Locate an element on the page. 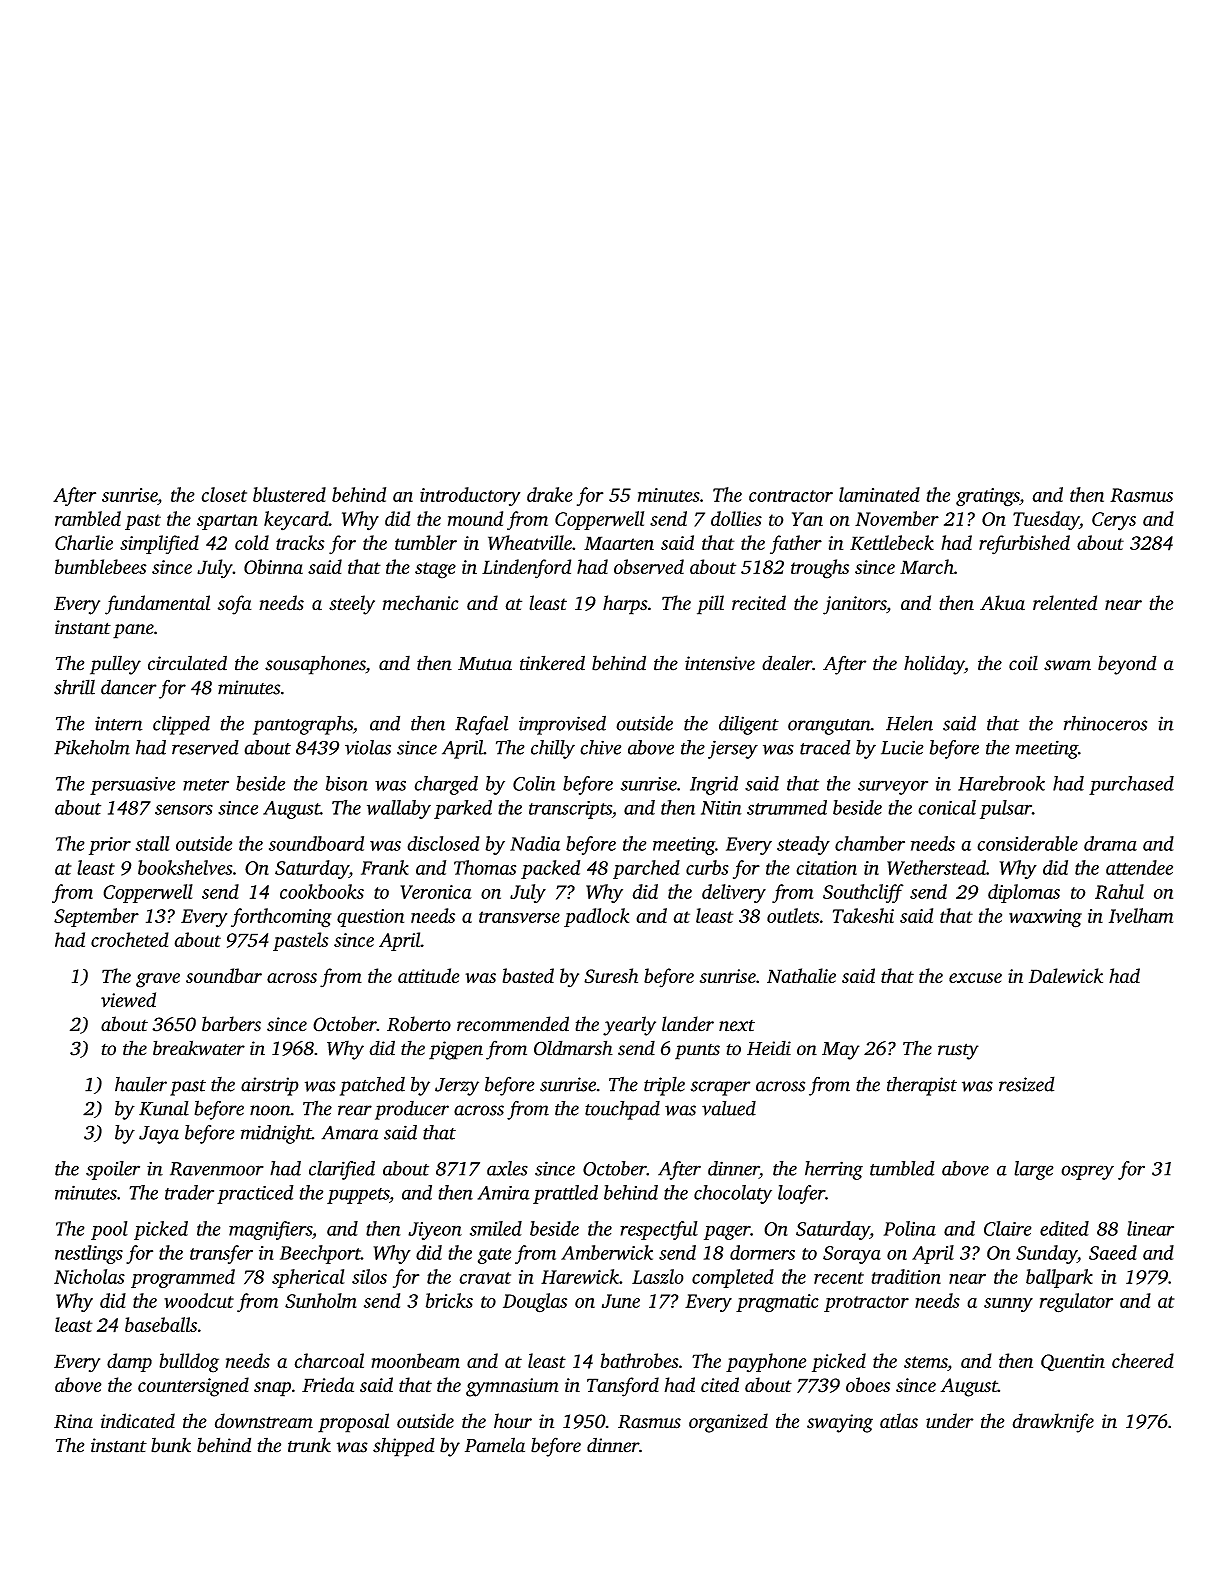 The width and height of the page is (1228, 1589). gratings is located at coordinates (988, 497).
